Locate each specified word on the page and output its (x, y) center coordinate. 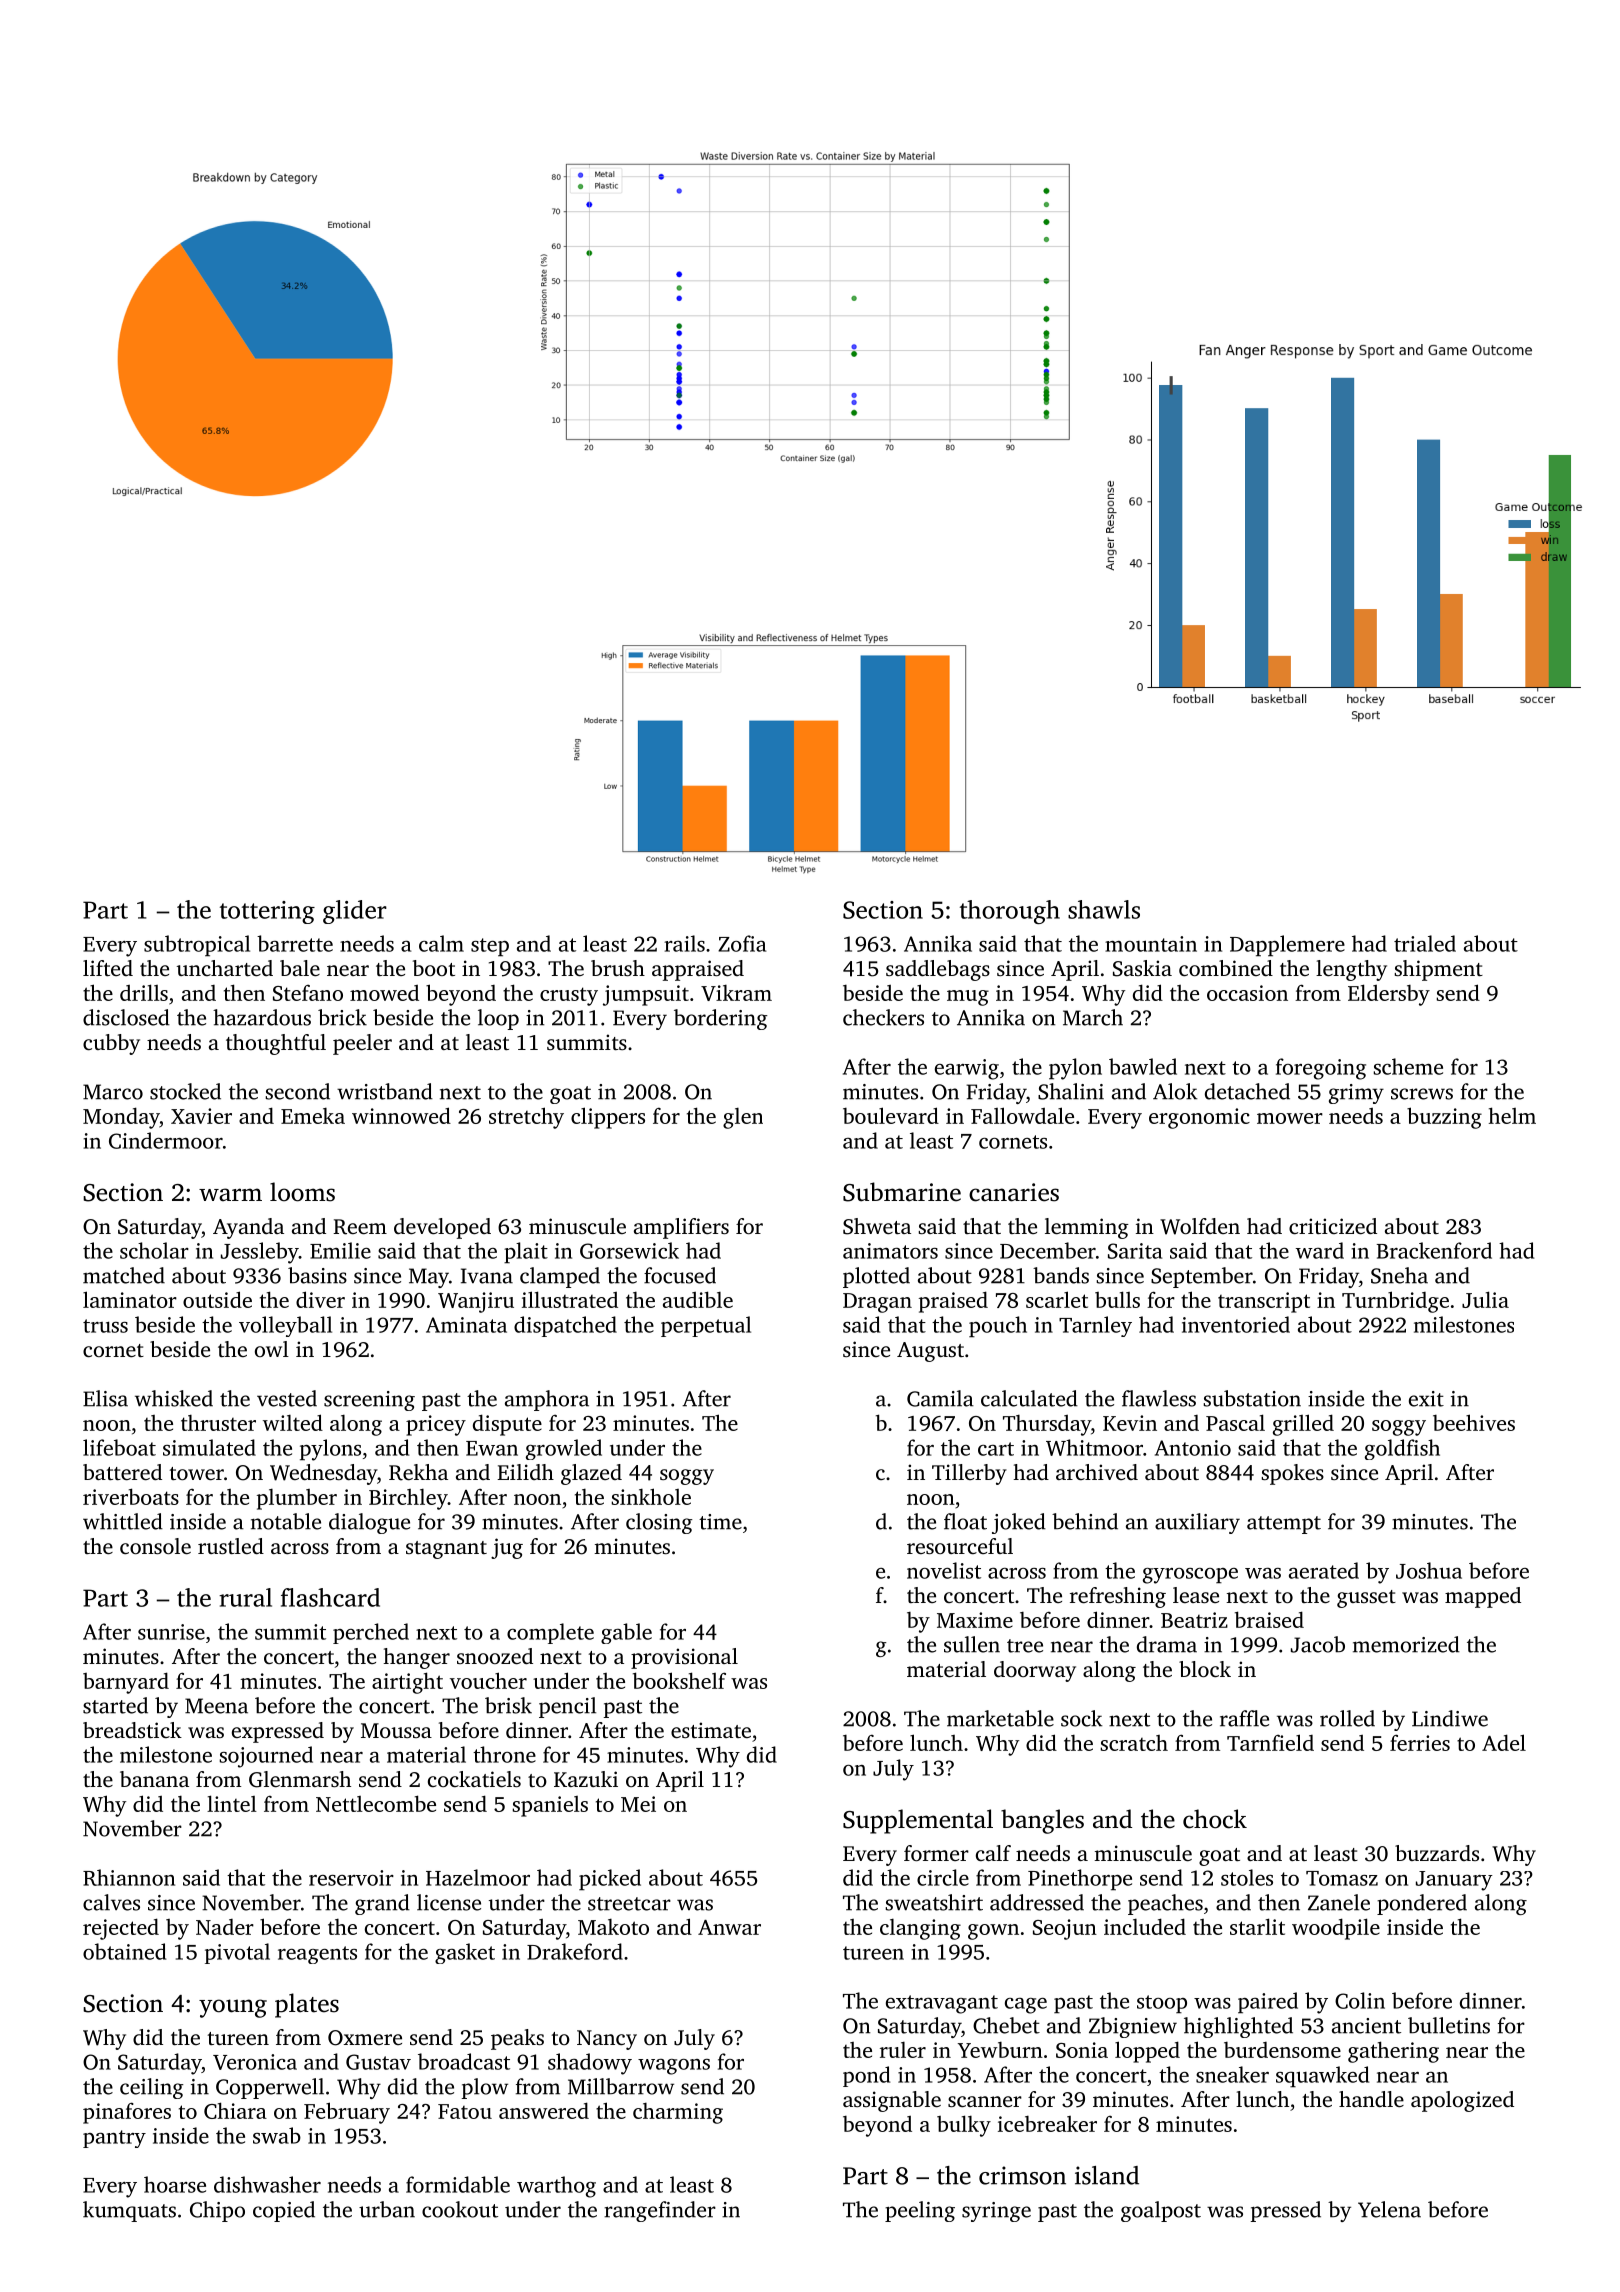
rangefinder (660, 2211)
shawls (1104, 909)
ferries (1420, 1742)
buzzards (1437, 1853)
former (936, 1853)
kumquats (129, 2211)
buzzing (1444, 1118)
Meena (216, 1706)
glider (355, 912)
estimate (711, 1730)
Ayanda (248, 1228)
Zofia (742, 943)
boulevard (891, 1115)
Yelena (1389, 2209)
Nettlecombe (376, 1803)
